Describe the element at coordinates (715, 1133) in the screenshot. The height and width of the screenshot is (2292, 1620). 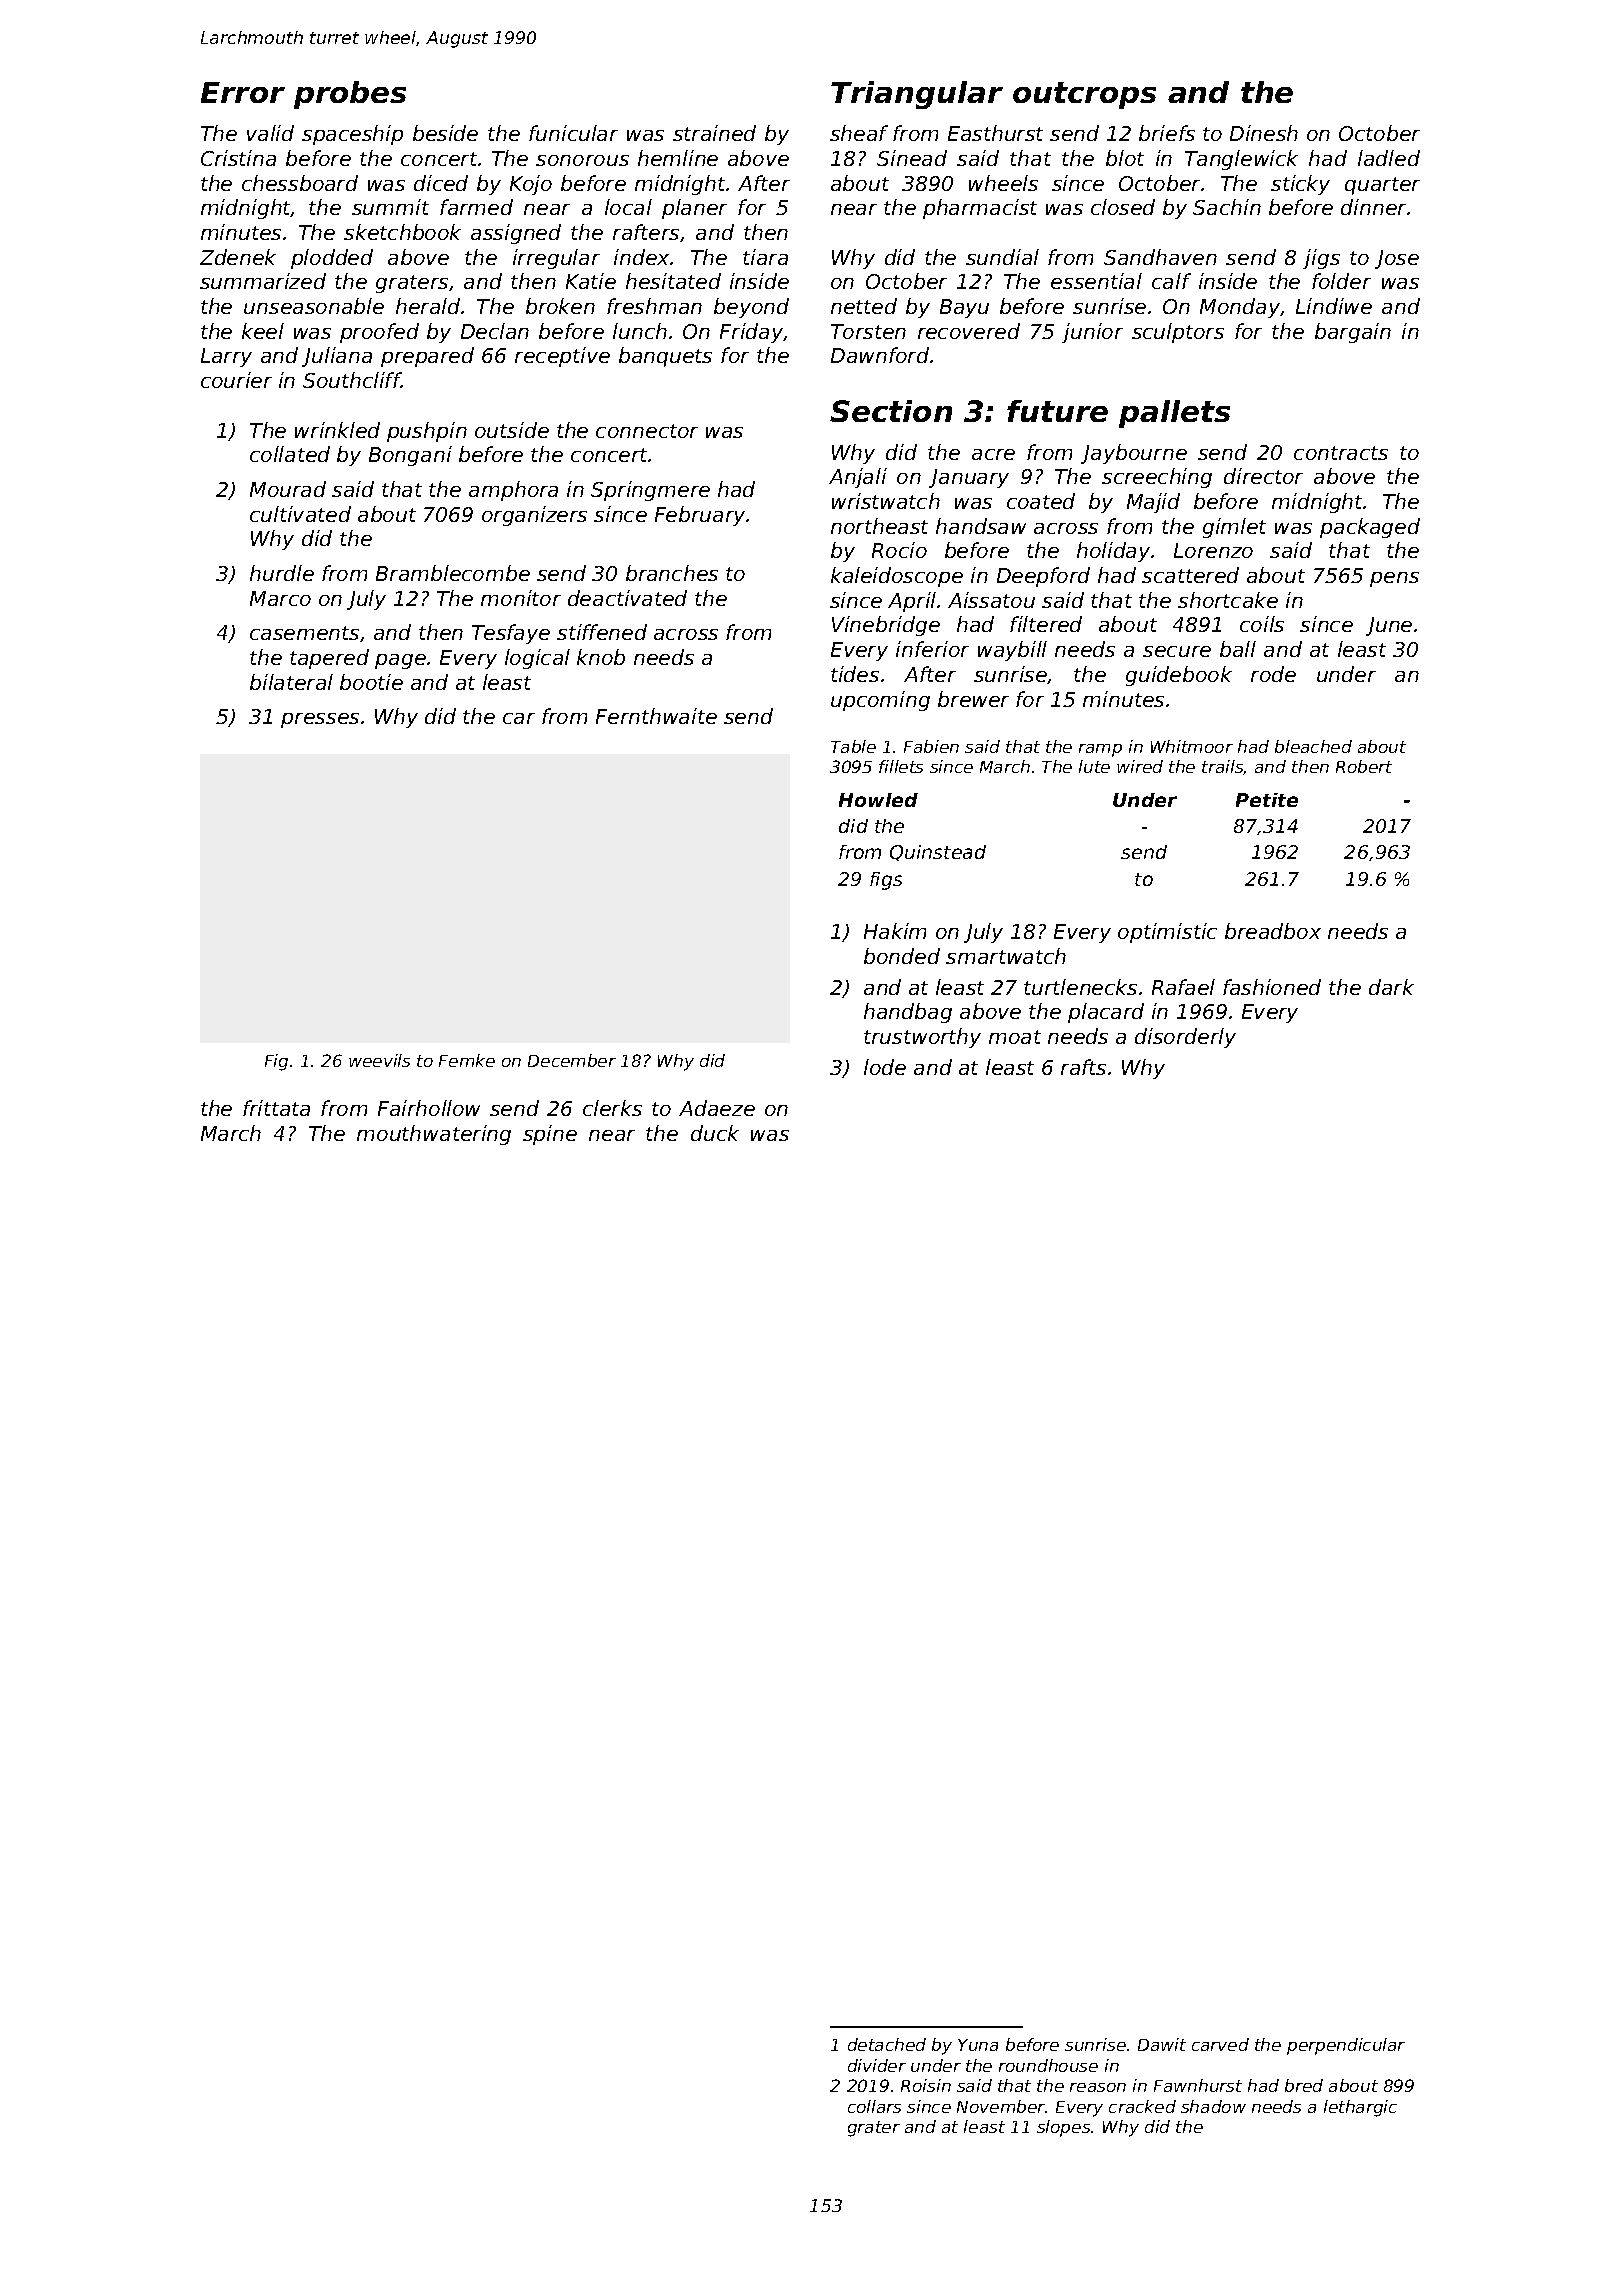
I see `duck` at that location.
